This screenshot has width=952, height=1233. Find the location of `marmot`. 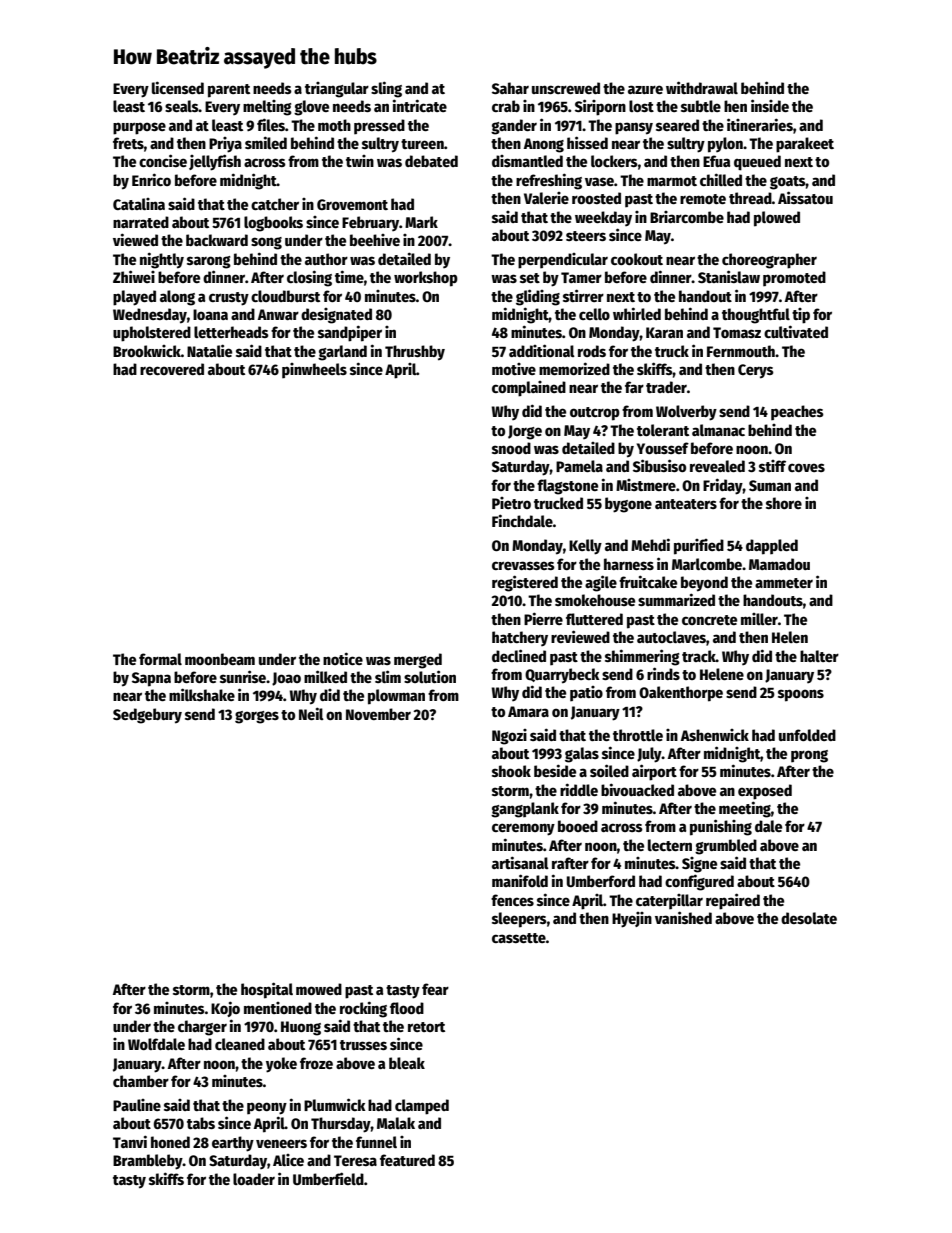

marmot is located at coordinates (672, 181).
